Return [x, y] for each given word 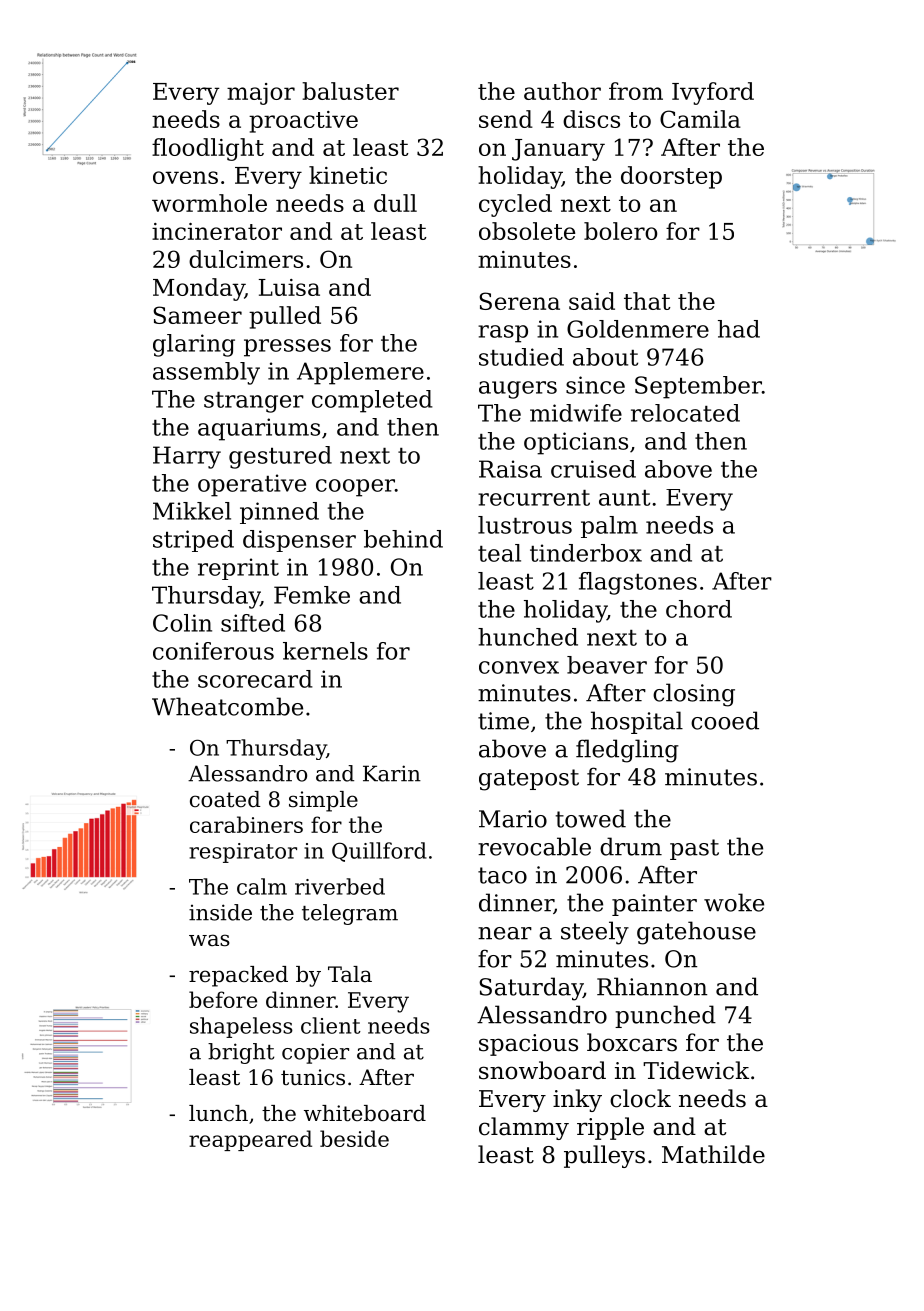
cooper [355, 488]
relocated [685, 413]
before [223, 999]
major [261, 94]
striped [193, 541]
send [506, 119]
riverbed [340, 886]
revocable [534, 846]
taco [502, 875]
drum [631, 846]
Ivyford [713, 93]
